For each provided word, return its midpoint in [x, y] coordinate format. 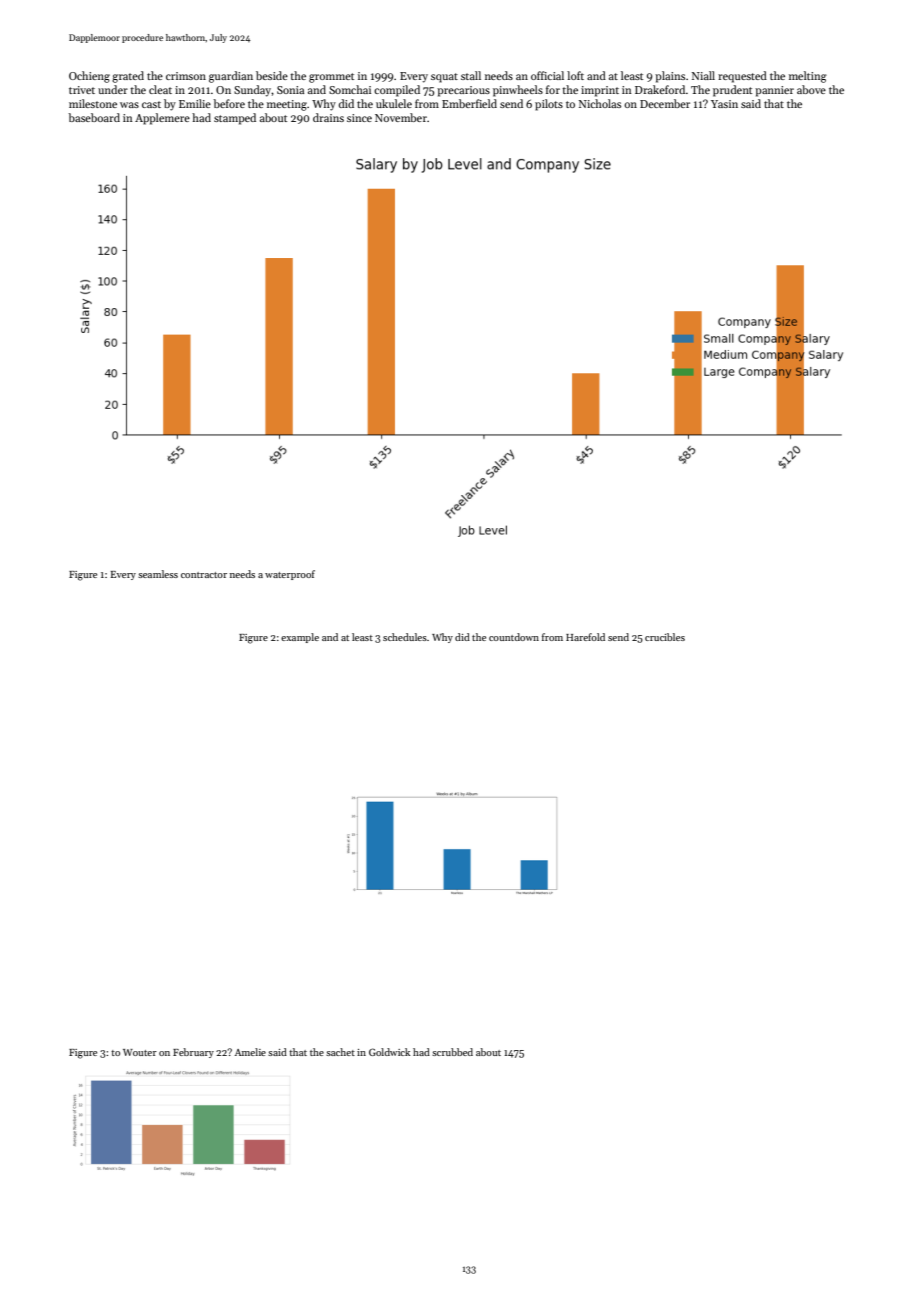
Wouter [140, 1052]
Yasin [724, 104]
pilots [549, 105]
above [811, 89]
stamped [235, 119]
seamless [158, 574]
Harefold [585, 637]
